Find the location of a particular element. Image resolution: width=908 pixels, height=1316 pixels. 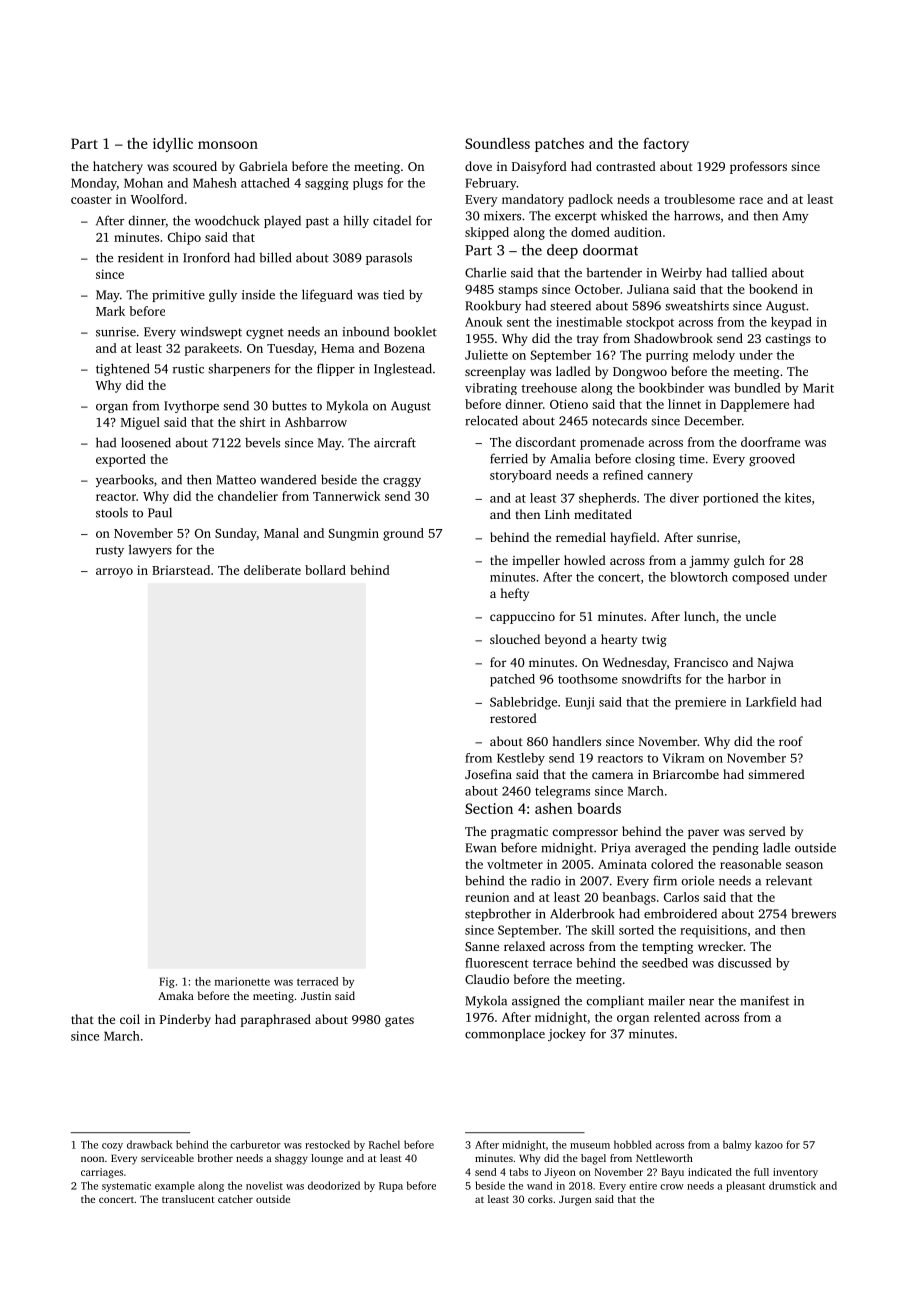

manifest is located at coordinates (764, 1000).
